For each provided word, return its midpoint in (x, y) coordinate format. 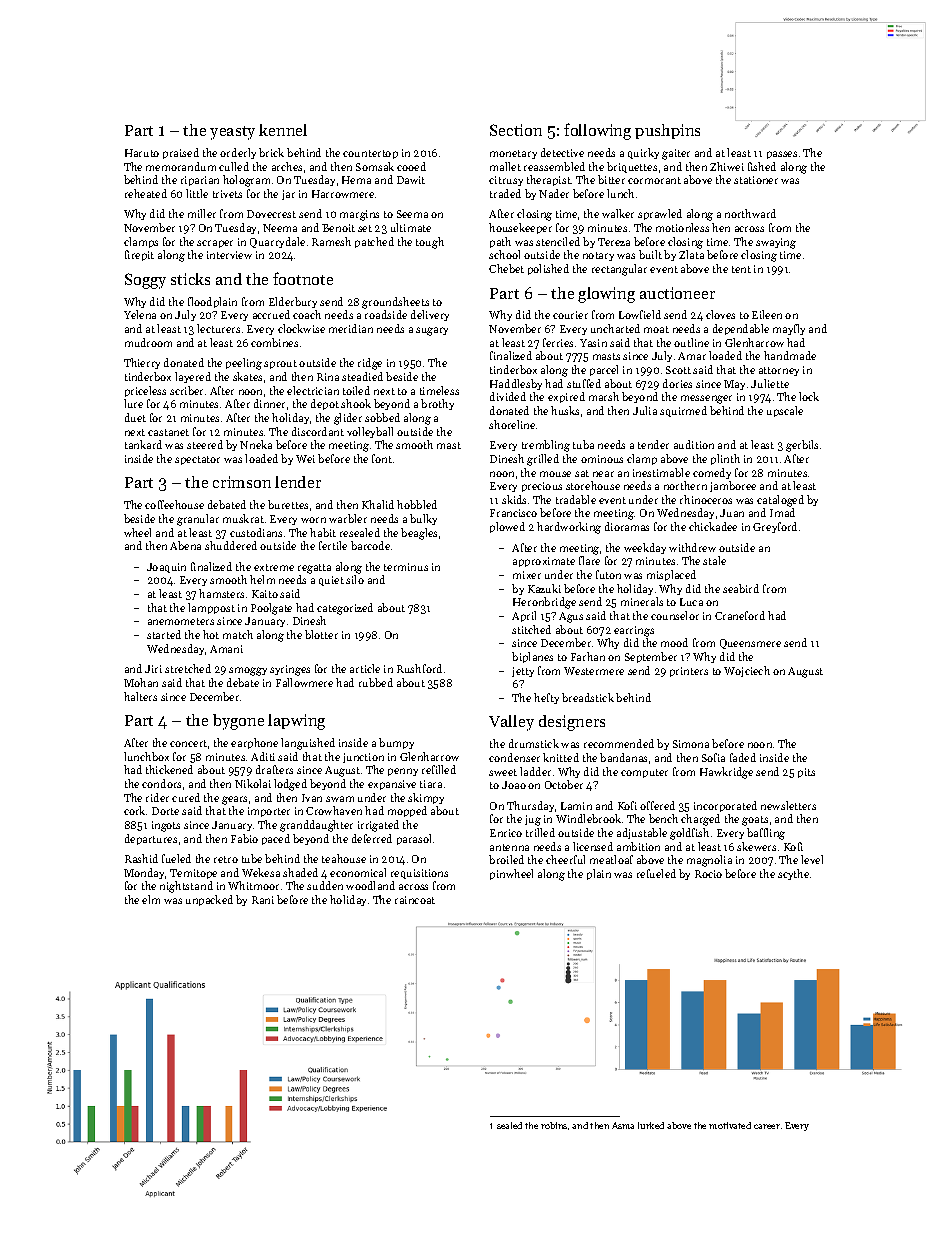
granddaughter (316, 826)
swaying (776, 243)
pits (806, 773)
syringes (290, 670)
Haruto (142, 153)
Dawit (411, 180)
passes (782, 155)
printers (689, 672)
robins (554, 1125)
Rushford (419, 668)
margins (359, 215)
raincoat (415, 900)
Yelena (140, 314)
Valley (511, 723)
